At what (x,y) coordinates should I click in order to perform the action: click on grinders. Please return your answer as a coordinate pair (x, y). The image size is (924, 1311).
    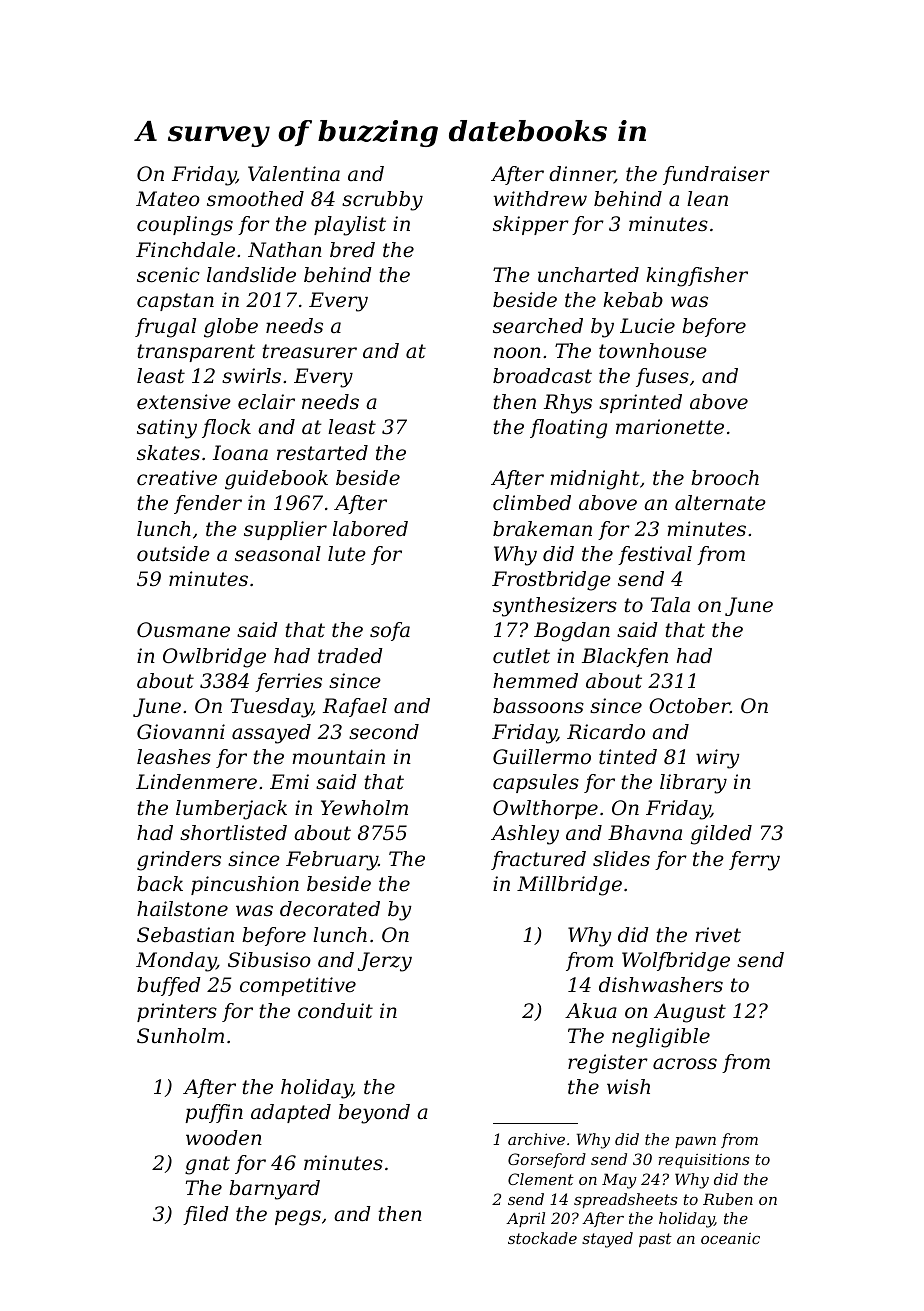
    Looking at the image, I should click on (179, 861).
